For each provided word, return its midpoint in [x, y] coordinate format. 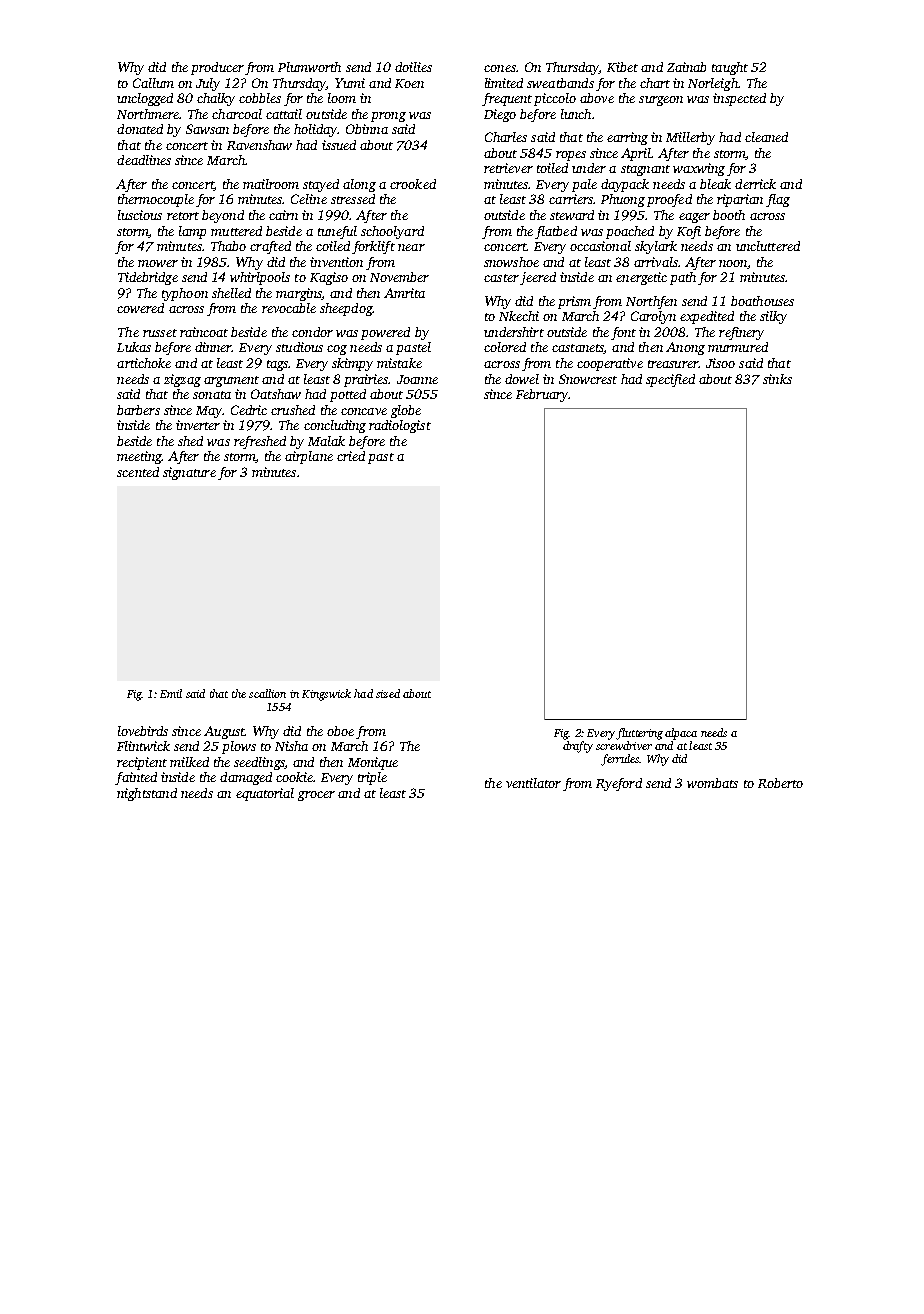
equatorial [265, 794]
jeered [538, 278]
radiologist [400, 426]
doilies [413, 67]
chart [655, 83]
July [208, 84]
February [542, 395]
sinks [777, 379]
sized [388, 693]
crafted [270, 247]
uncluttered [768, 246]
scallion [267, 693]
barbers [138, 410]
